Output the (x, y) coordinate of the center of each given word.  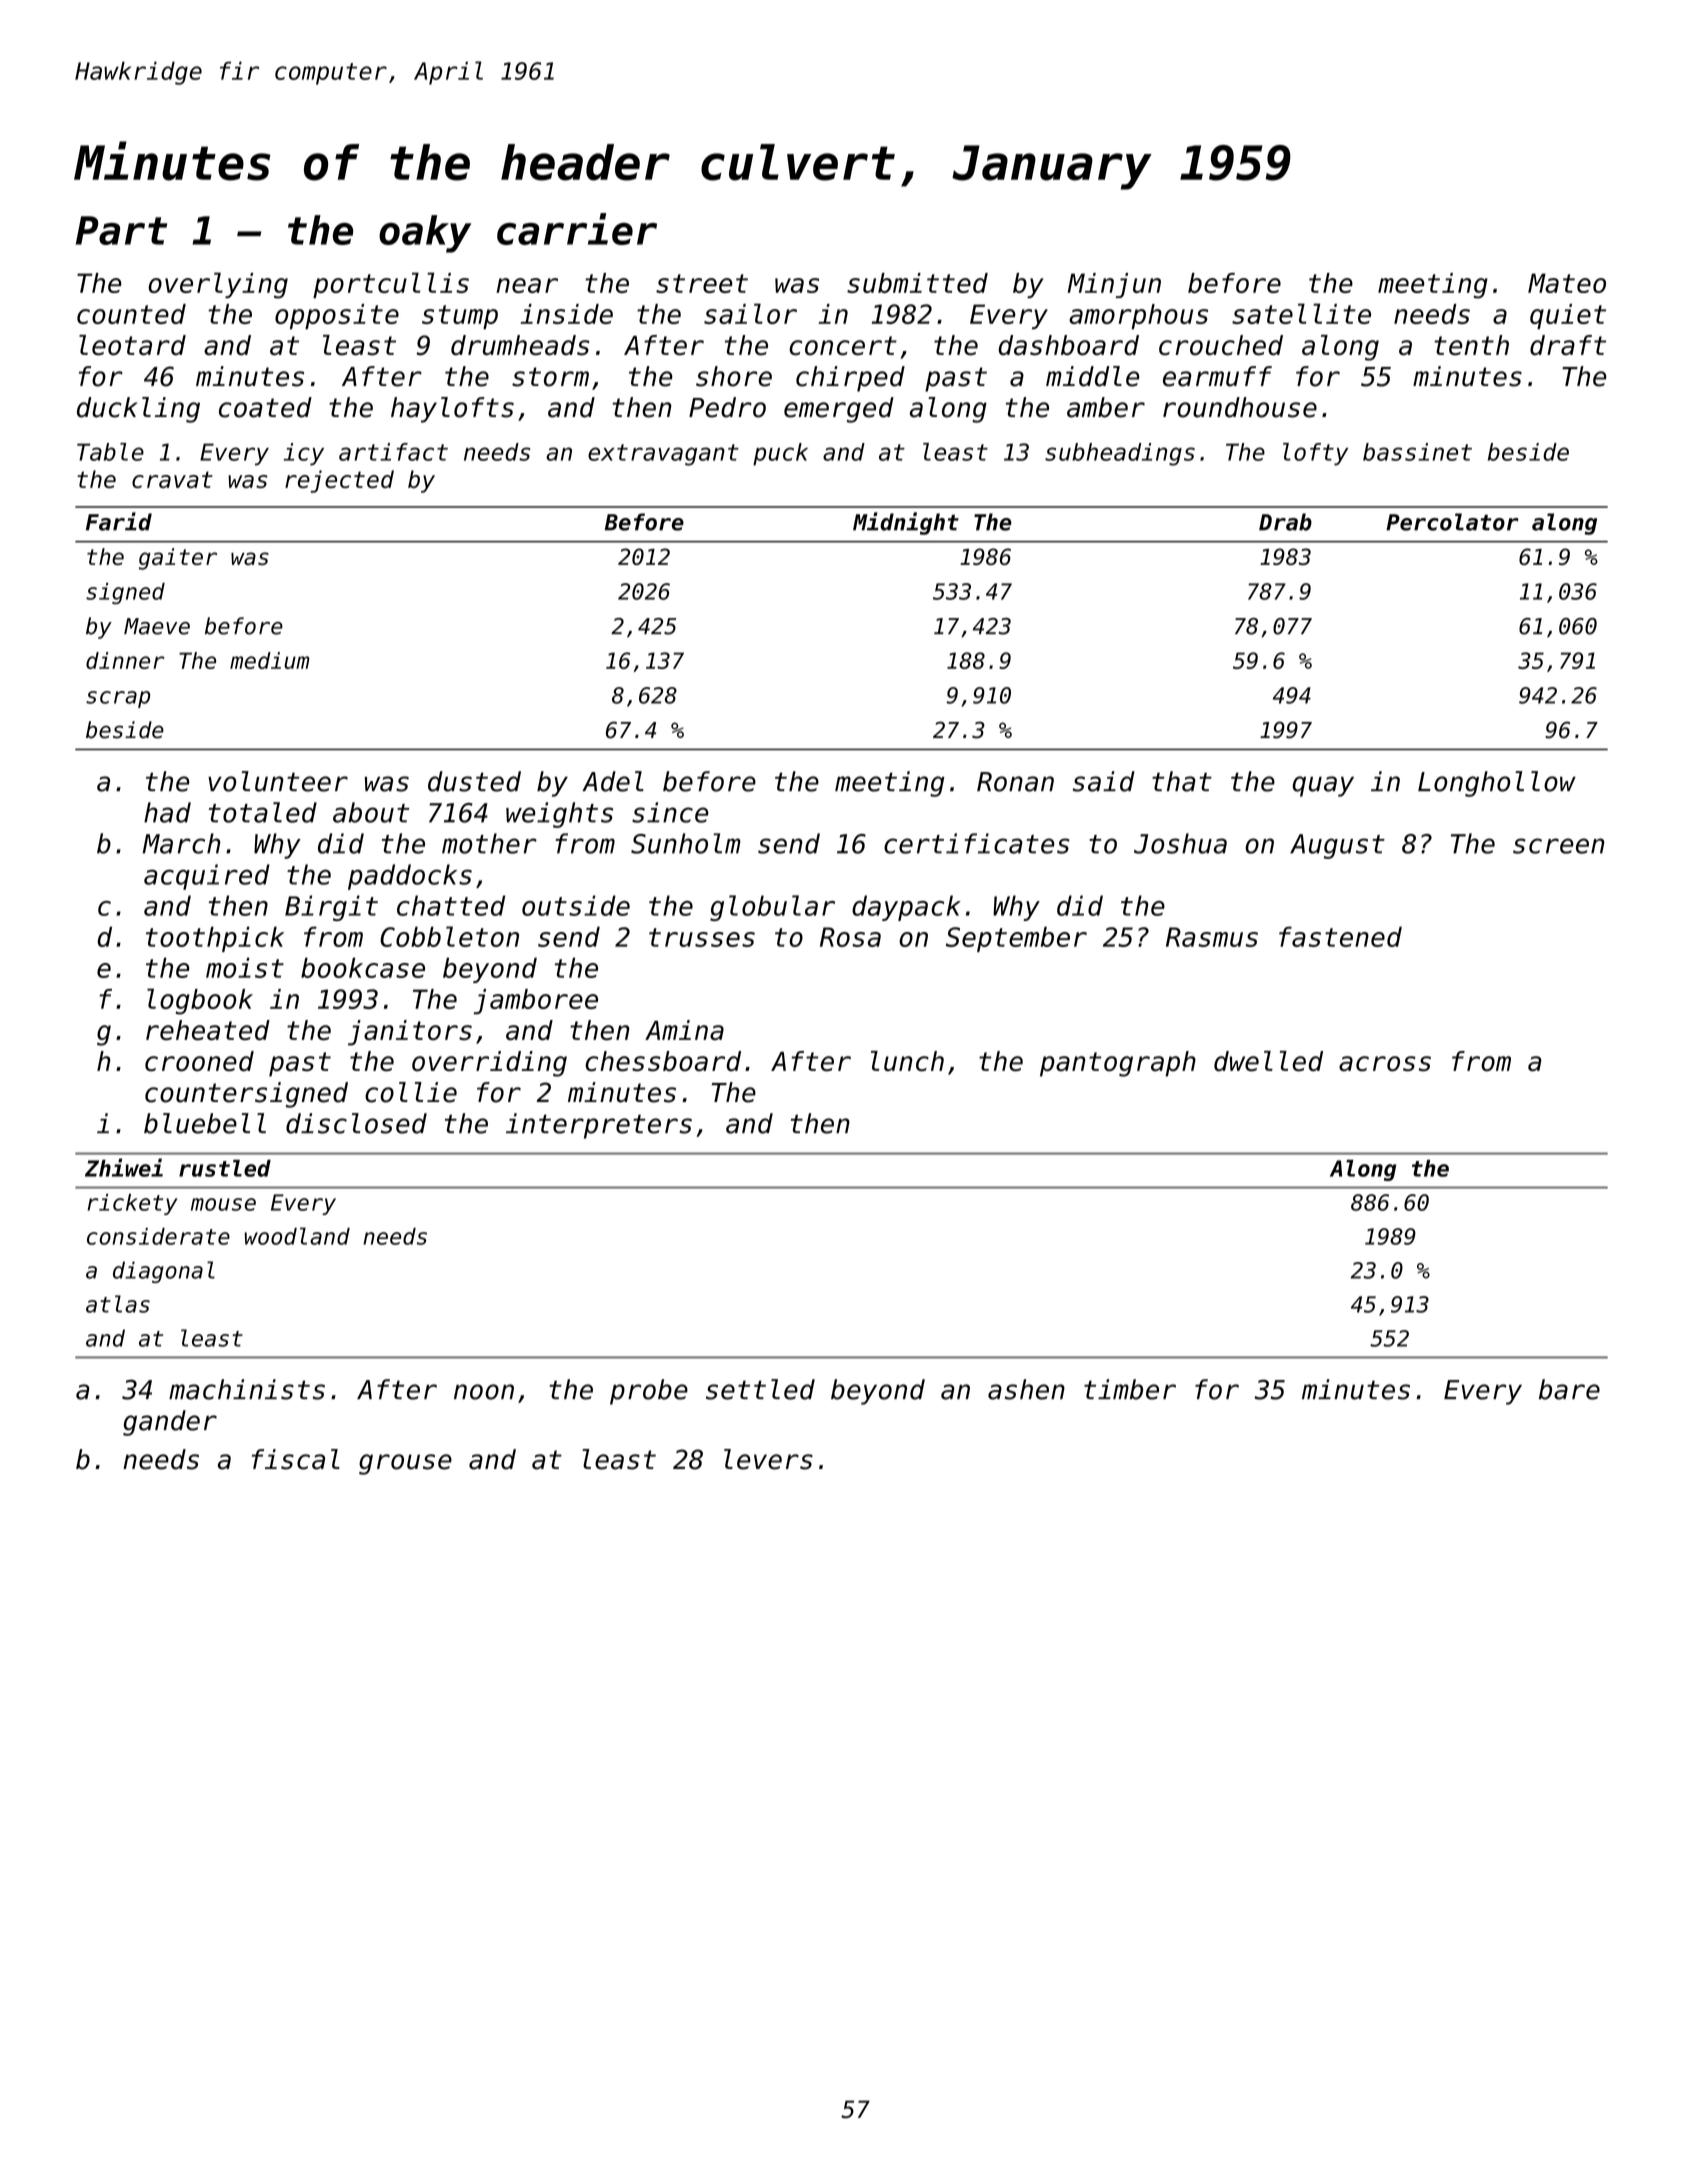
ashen (1026, 1389)
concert (843, 345)
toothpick (215, 939)
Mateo (1567, 283)
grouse (405, 1464)
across (1385, 1064)
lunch (907, 1061)
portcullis (391, 285)
